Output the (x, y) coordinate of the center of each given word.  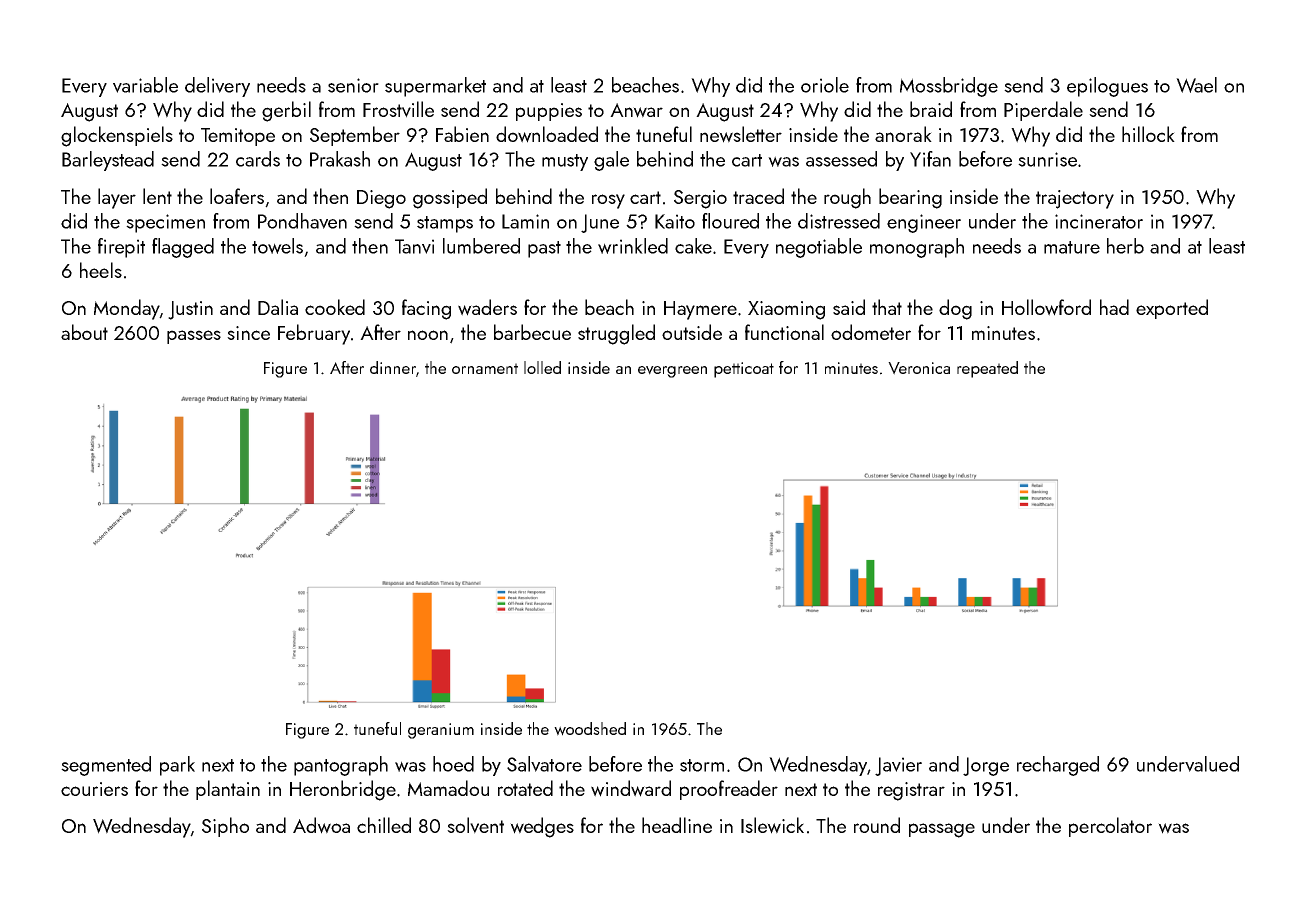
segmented (106, 766)
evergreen (672, 372)
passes (194, 337)
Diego (381, 199)
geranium (441, 731)
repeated (987, 369)
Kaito (675, 221)
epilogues (1107, 87)
